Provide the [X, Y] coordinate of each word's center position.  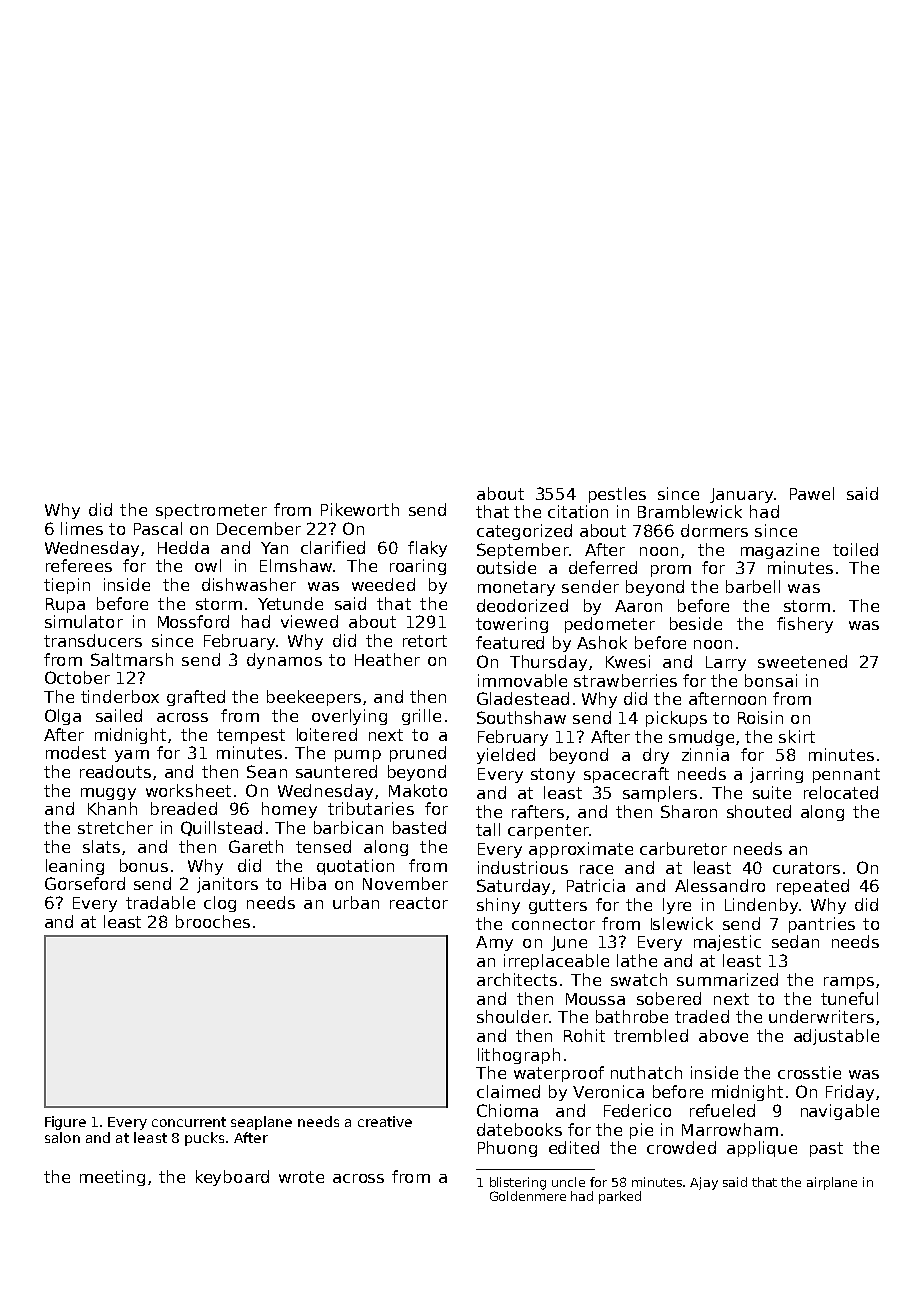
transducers [93, 640]
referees [79, 565]
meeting [112, 1178]
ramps [849, 983]
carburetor [683, 848]
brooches [213, 921]
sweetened [802, 661]
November [405, 883]
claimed [508, 1091]
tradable [160, 902]
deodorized [522, 605]
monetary [516, 588]
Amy [494, 943]
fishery [805, 625]
